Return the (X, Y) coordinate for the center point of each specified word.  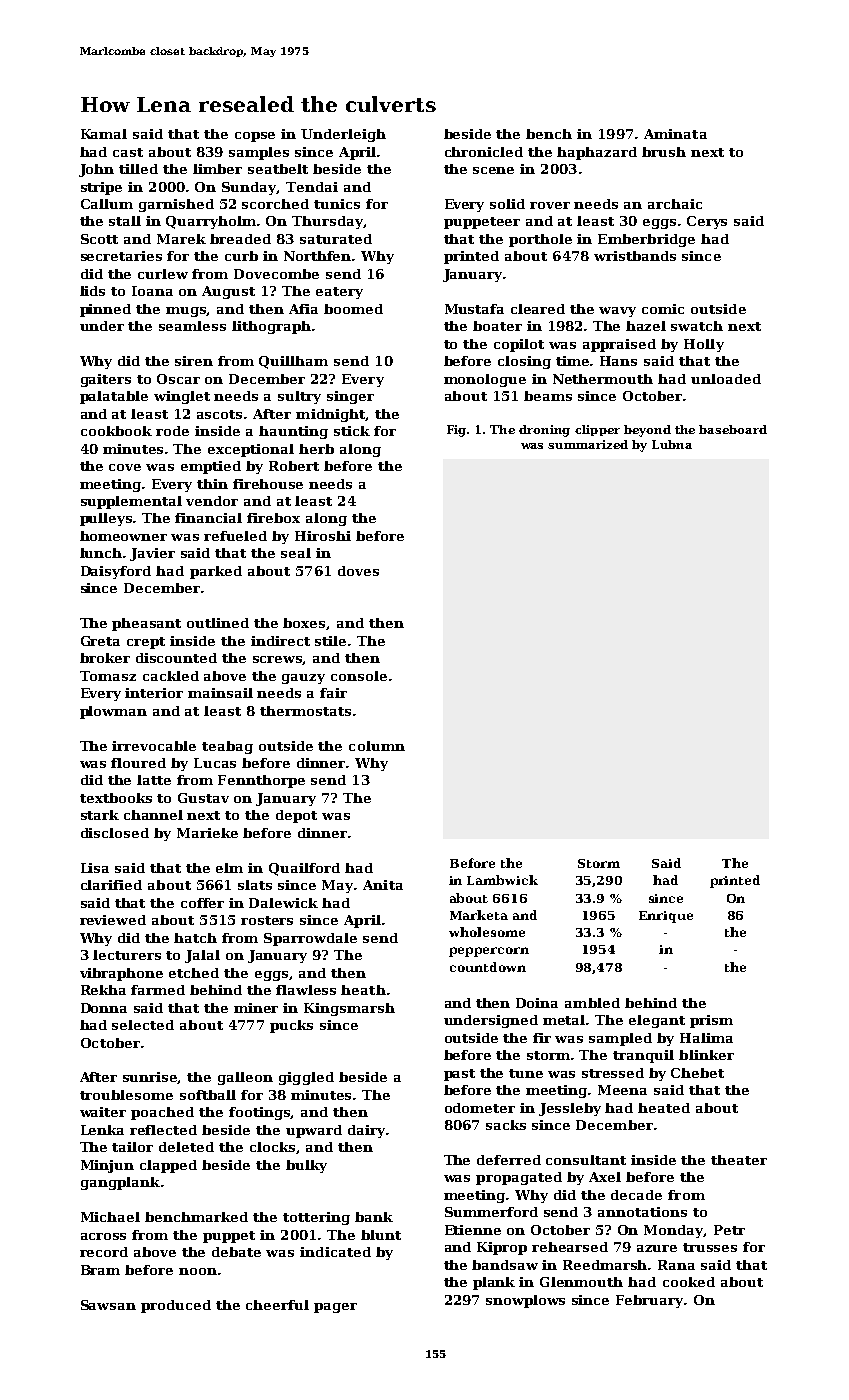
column (377, 746)
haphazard (597, 153)
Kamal (104, 134)
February (650, 1301)
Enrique (666, 917)
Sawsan (108, 1305)
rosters (267, 920)
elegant (657, 1021)
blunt (381, 1235)
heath (363, 990)
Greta (100, 641)
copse (255, 137)
